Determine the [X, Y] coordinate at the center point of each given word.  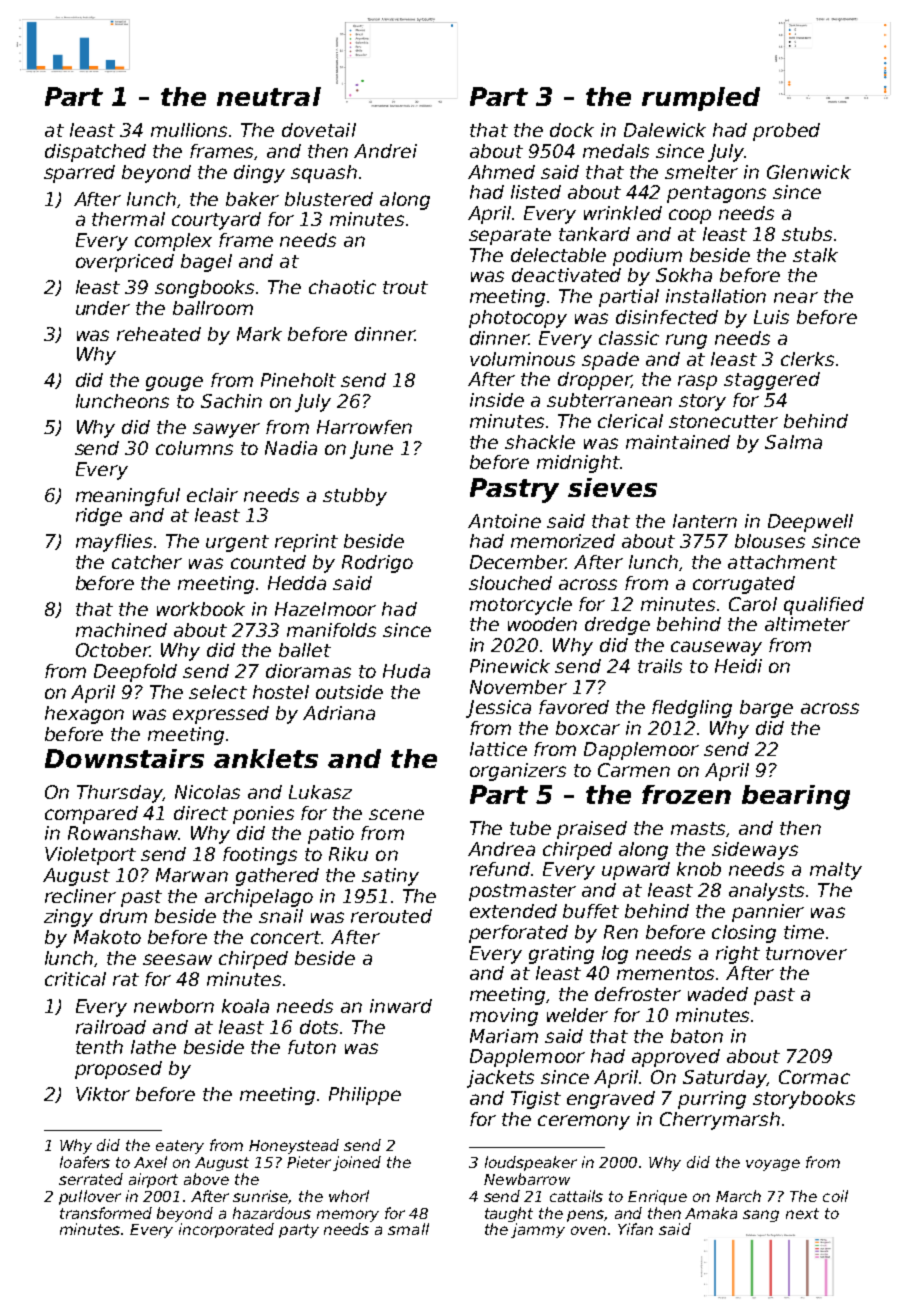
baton [697, 1036]
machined [121, 630]
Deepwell [810, 523]
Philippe [365, 1096]
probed [786, 132]
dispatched [95, 153]
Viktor [103, 1094]
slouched [510, 583]
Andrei [385, 151]
